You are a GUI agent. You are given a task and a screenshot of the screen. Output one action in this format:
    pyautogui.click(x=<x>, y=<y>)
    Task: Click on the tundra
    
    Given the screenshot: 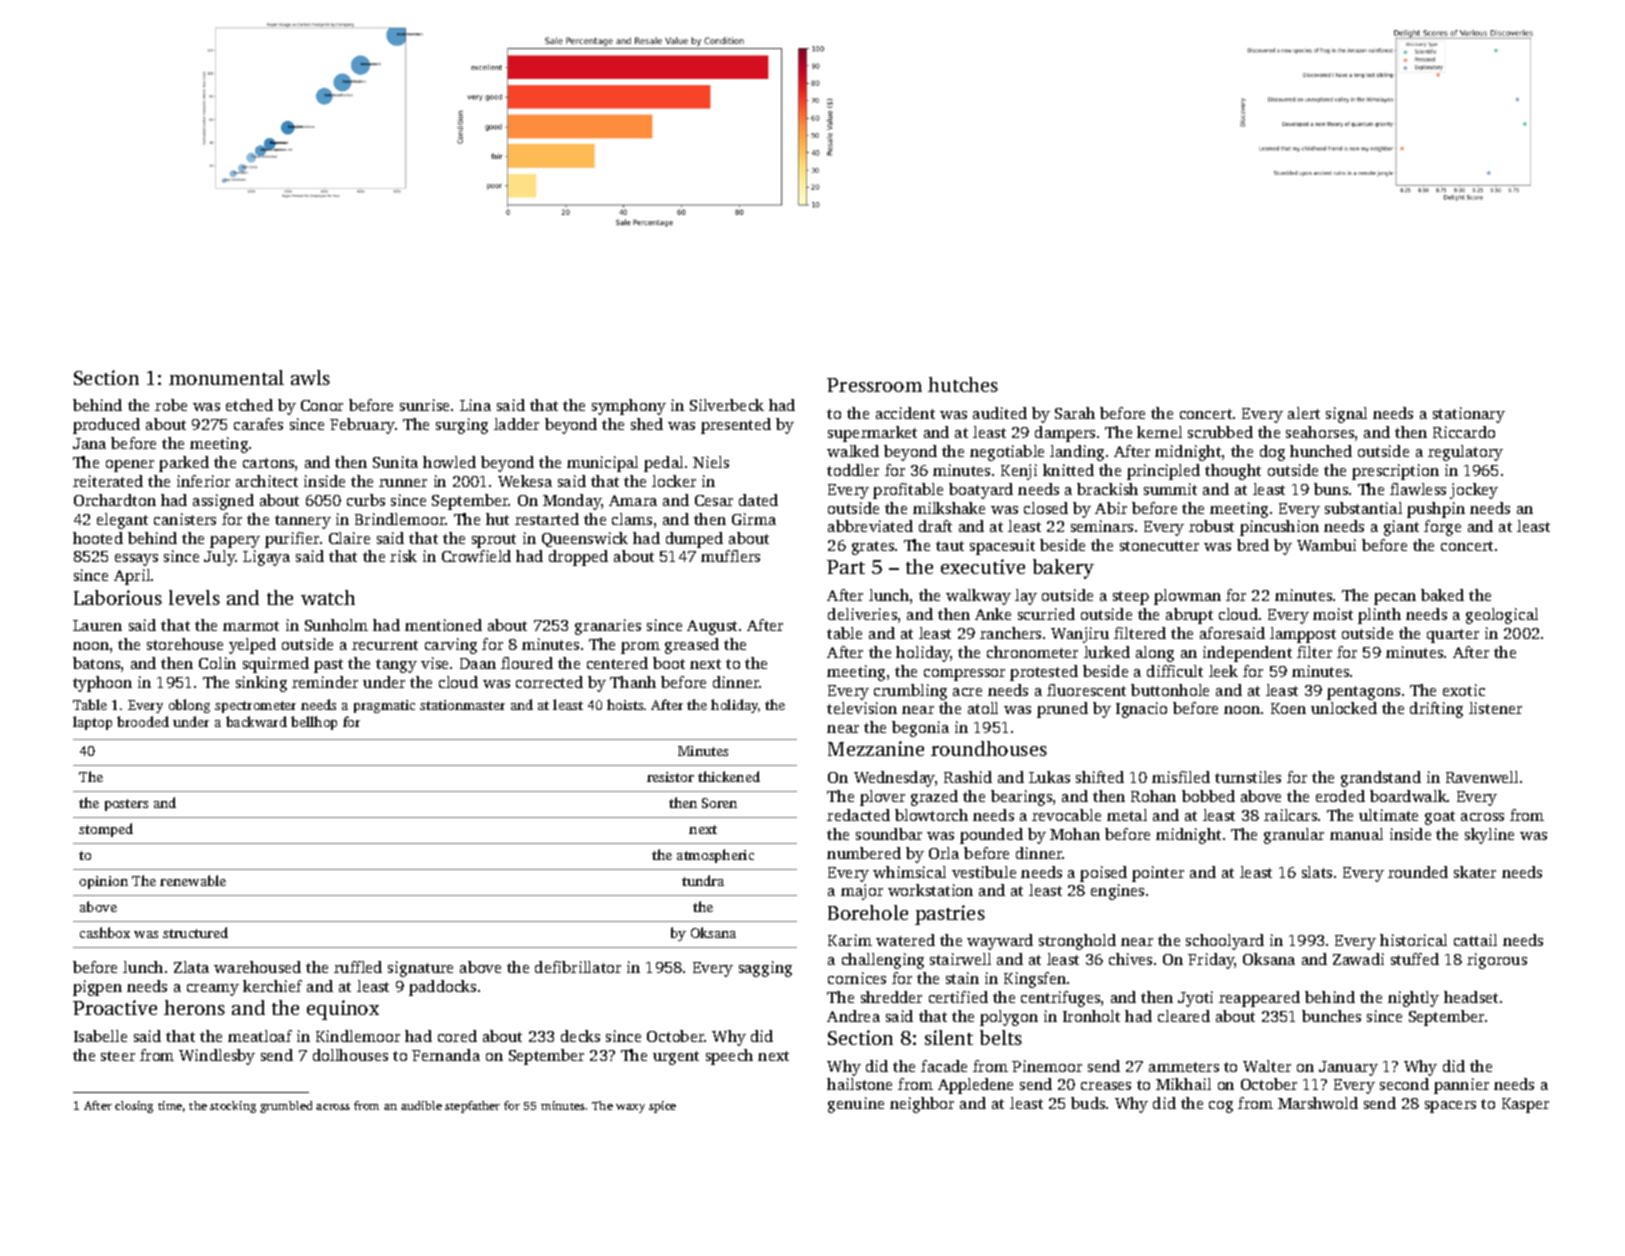 What is the action you would take?
    pyautogui.click(x=703, y=880)
